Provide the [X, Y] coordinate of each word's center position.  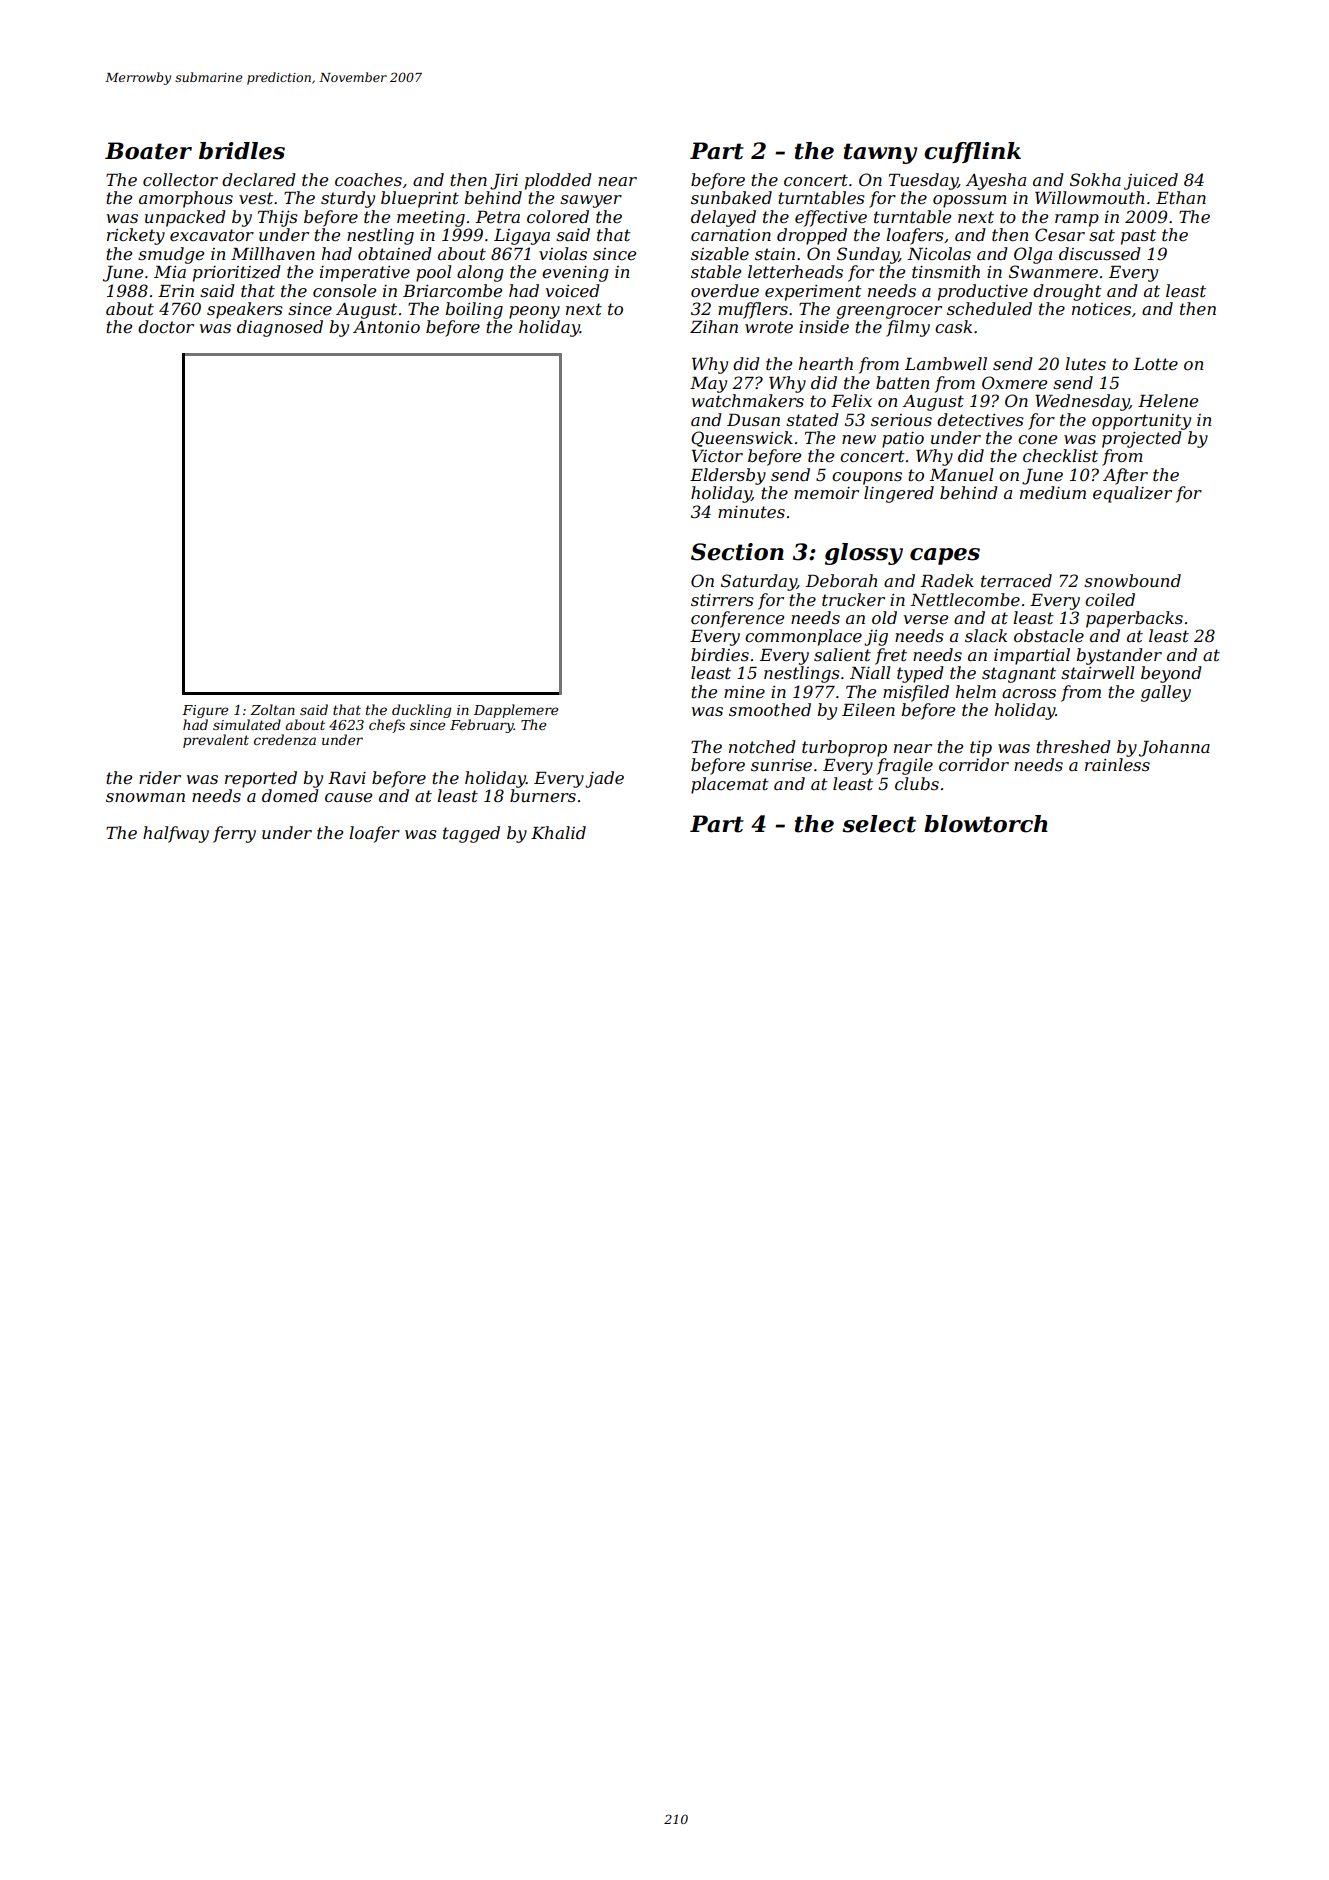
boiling [474, 310]
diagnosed [280, 328]
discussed [1100, 253]
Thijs [278, 218]
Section [737, 552]
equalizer [1132, 494]
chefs [387, 726]
